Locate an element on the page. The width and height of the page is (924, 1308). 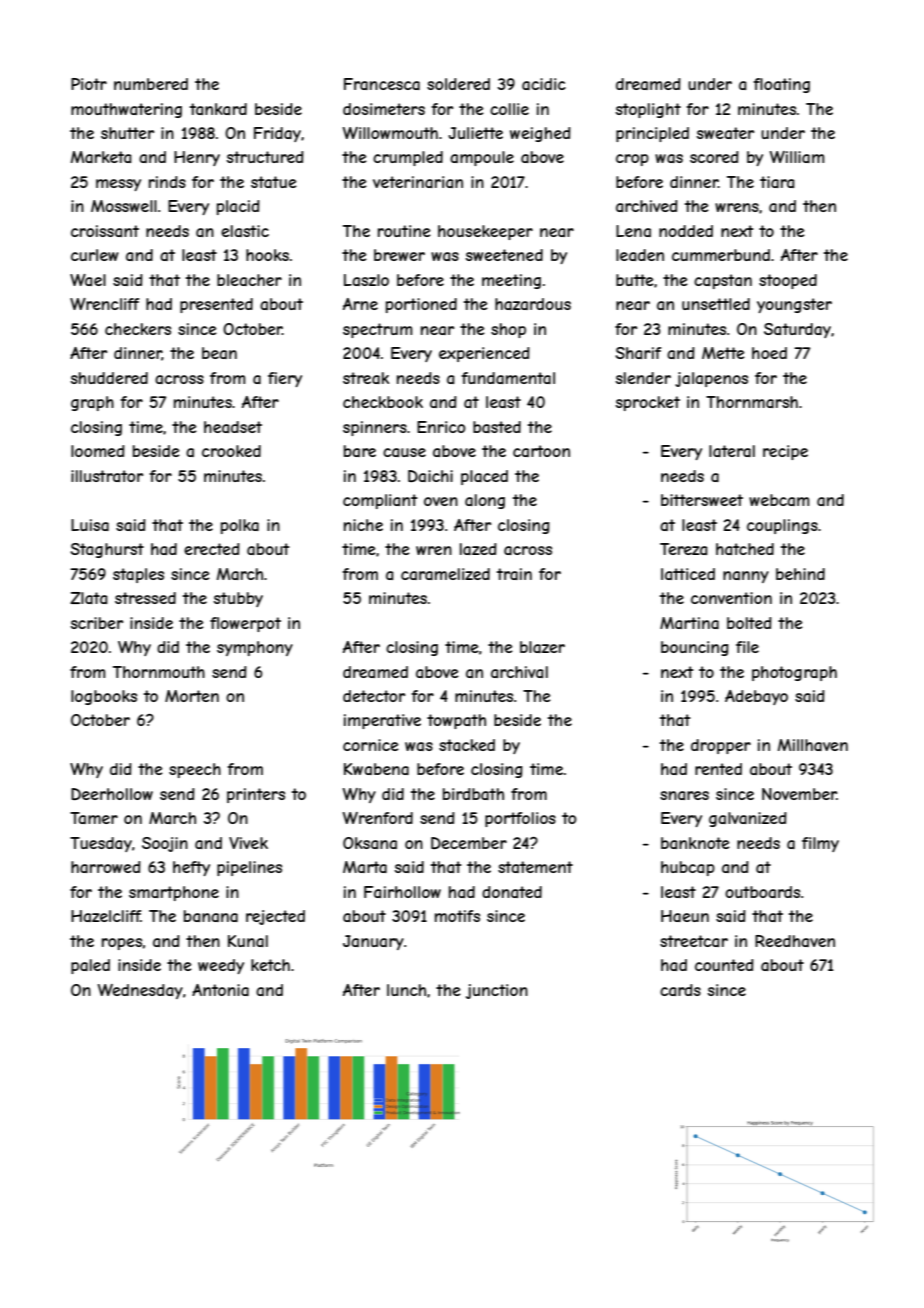
presented is located at coordinates (216, 305).
